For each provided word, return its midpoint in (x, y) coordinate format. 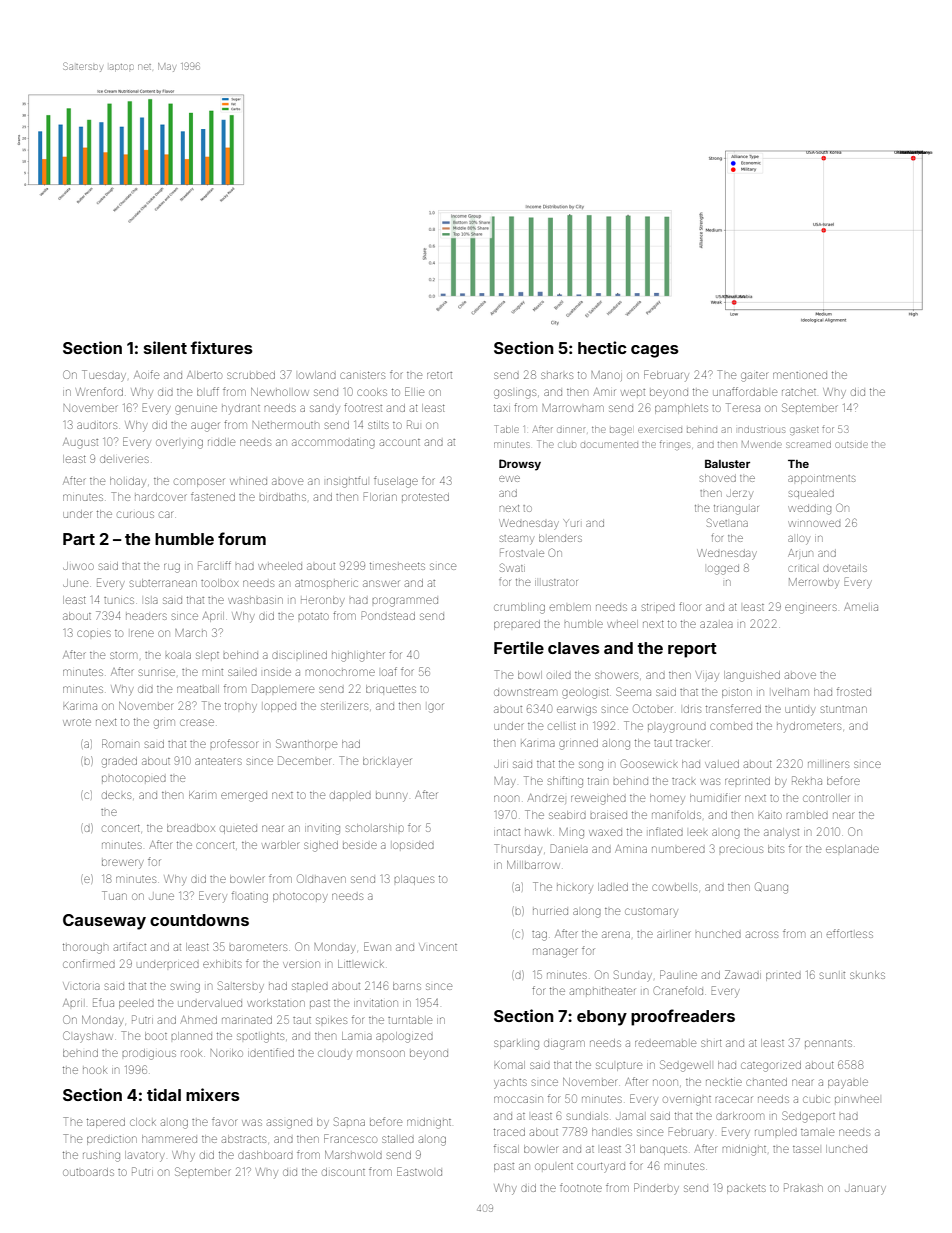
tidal (164, 1094)
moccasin (518, 1099)
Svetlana (727, 522)
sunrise (157, 672)
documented (609, 445)
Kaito (770, 815)
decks (116, 795)
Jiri (501, 764)
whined (248, 481)
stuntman (844, 709)
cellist (562, 726)
